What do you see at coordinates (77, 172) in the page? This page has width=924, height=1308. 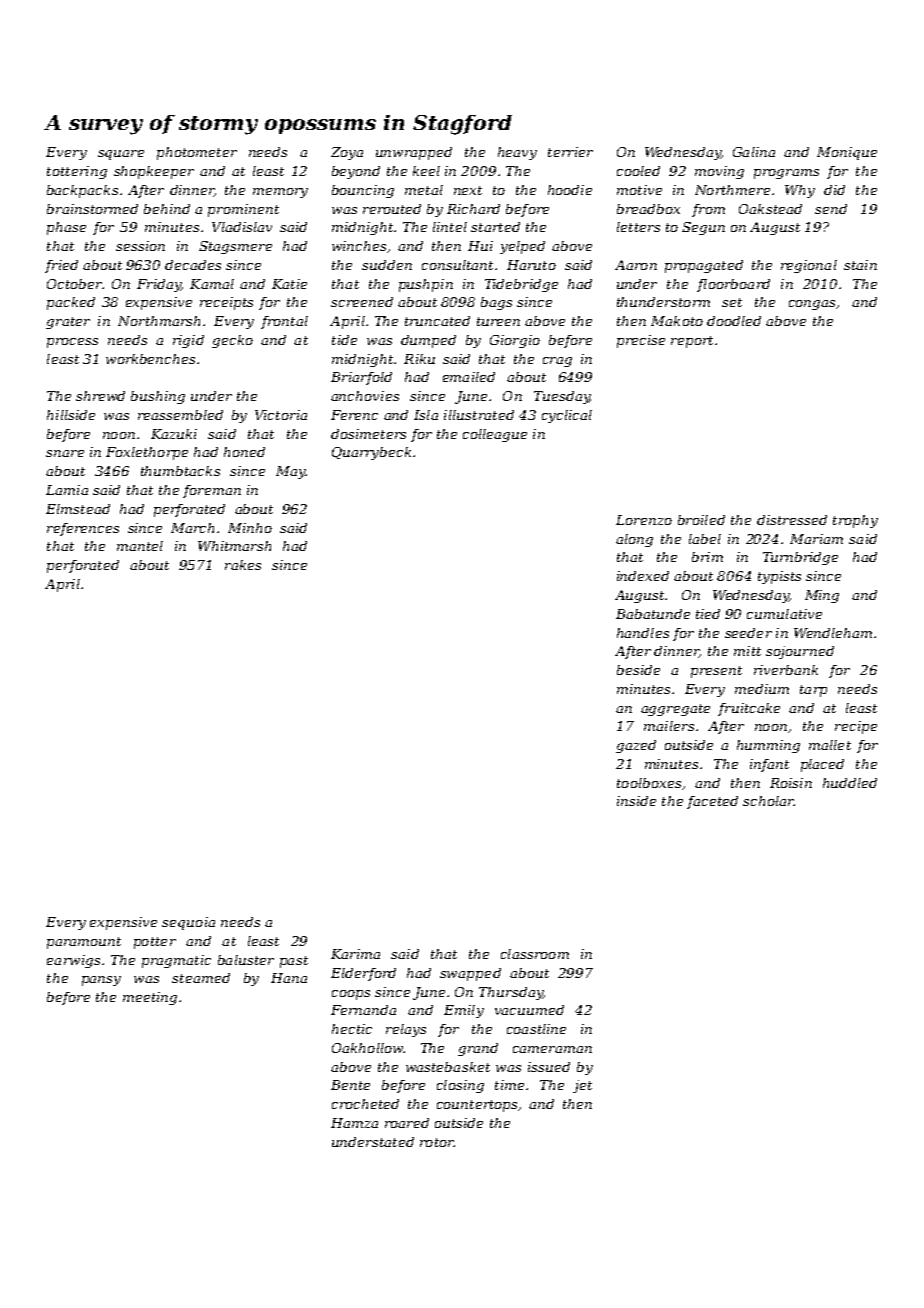 I see `tottering` at bounding box center [77, 172].
